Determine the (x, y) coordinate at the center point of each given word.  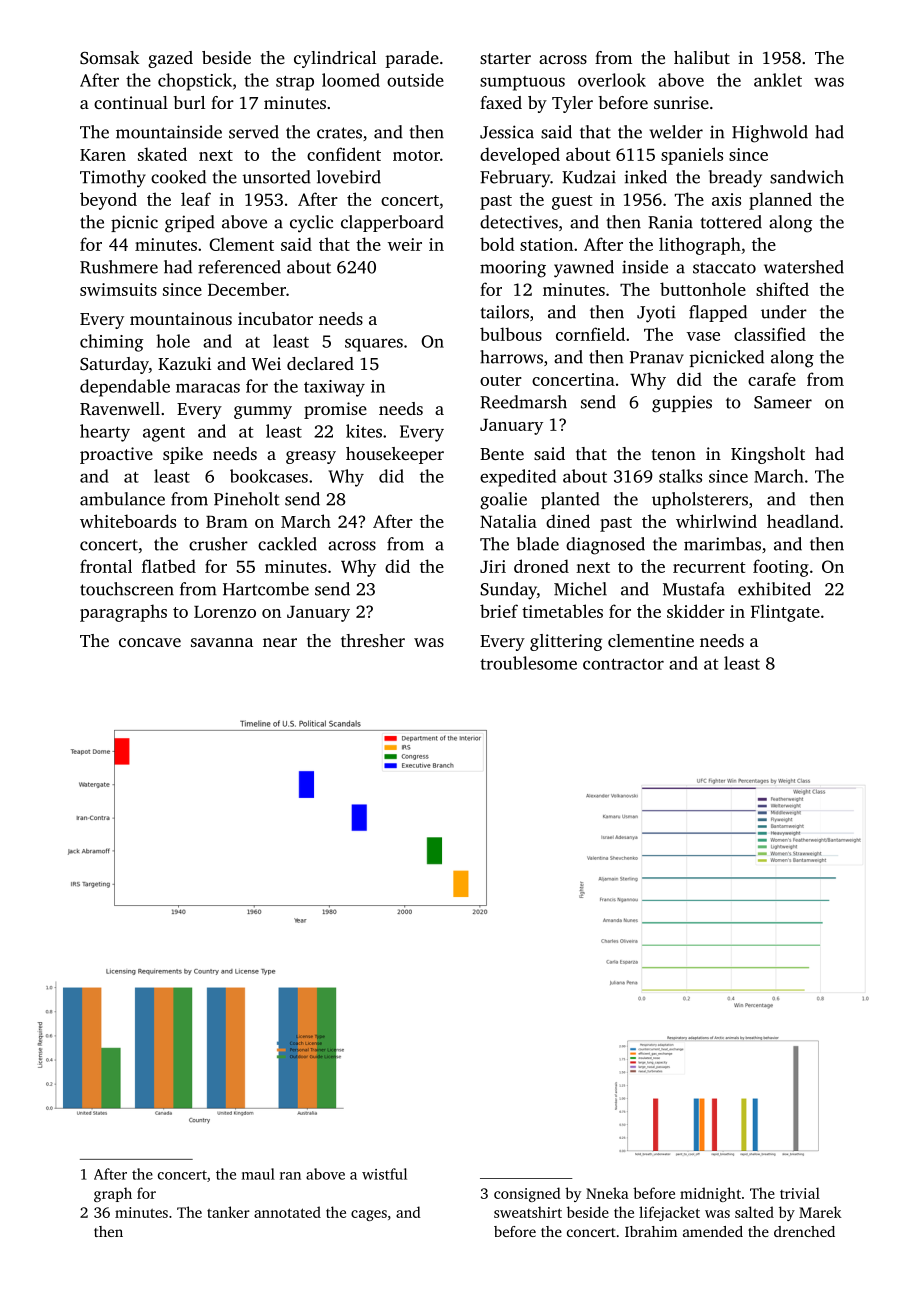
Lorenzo (225, 612)
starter (505, 58)
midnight (710, 1194)
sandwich (807, 177)
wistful (384, 1174)
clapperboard (392, 223)
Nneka (607, 1193)
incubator (275, 318)
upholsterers (700, 500)
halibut (702, 57)
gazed (170, 59)
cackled (287, 544)
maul (258, 1174)
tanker (228, 1212)
